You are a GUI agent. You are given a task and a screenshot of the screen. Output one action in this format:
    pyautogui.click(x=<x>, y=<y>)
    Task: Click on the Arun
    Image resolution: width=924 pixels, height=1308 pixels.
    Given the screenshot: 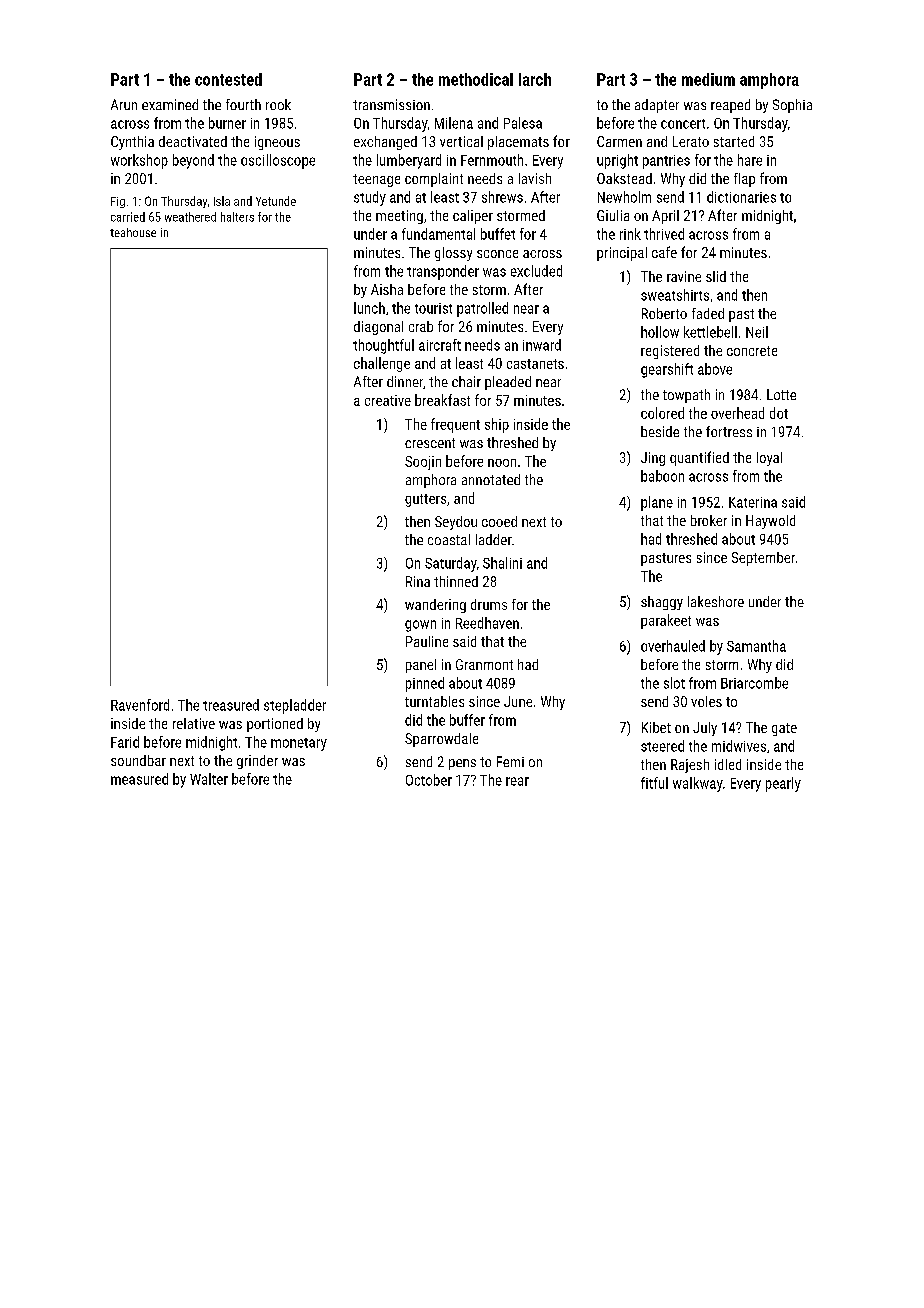 What is the action you would take?
    pyautogui.click(x=124, y=104)
